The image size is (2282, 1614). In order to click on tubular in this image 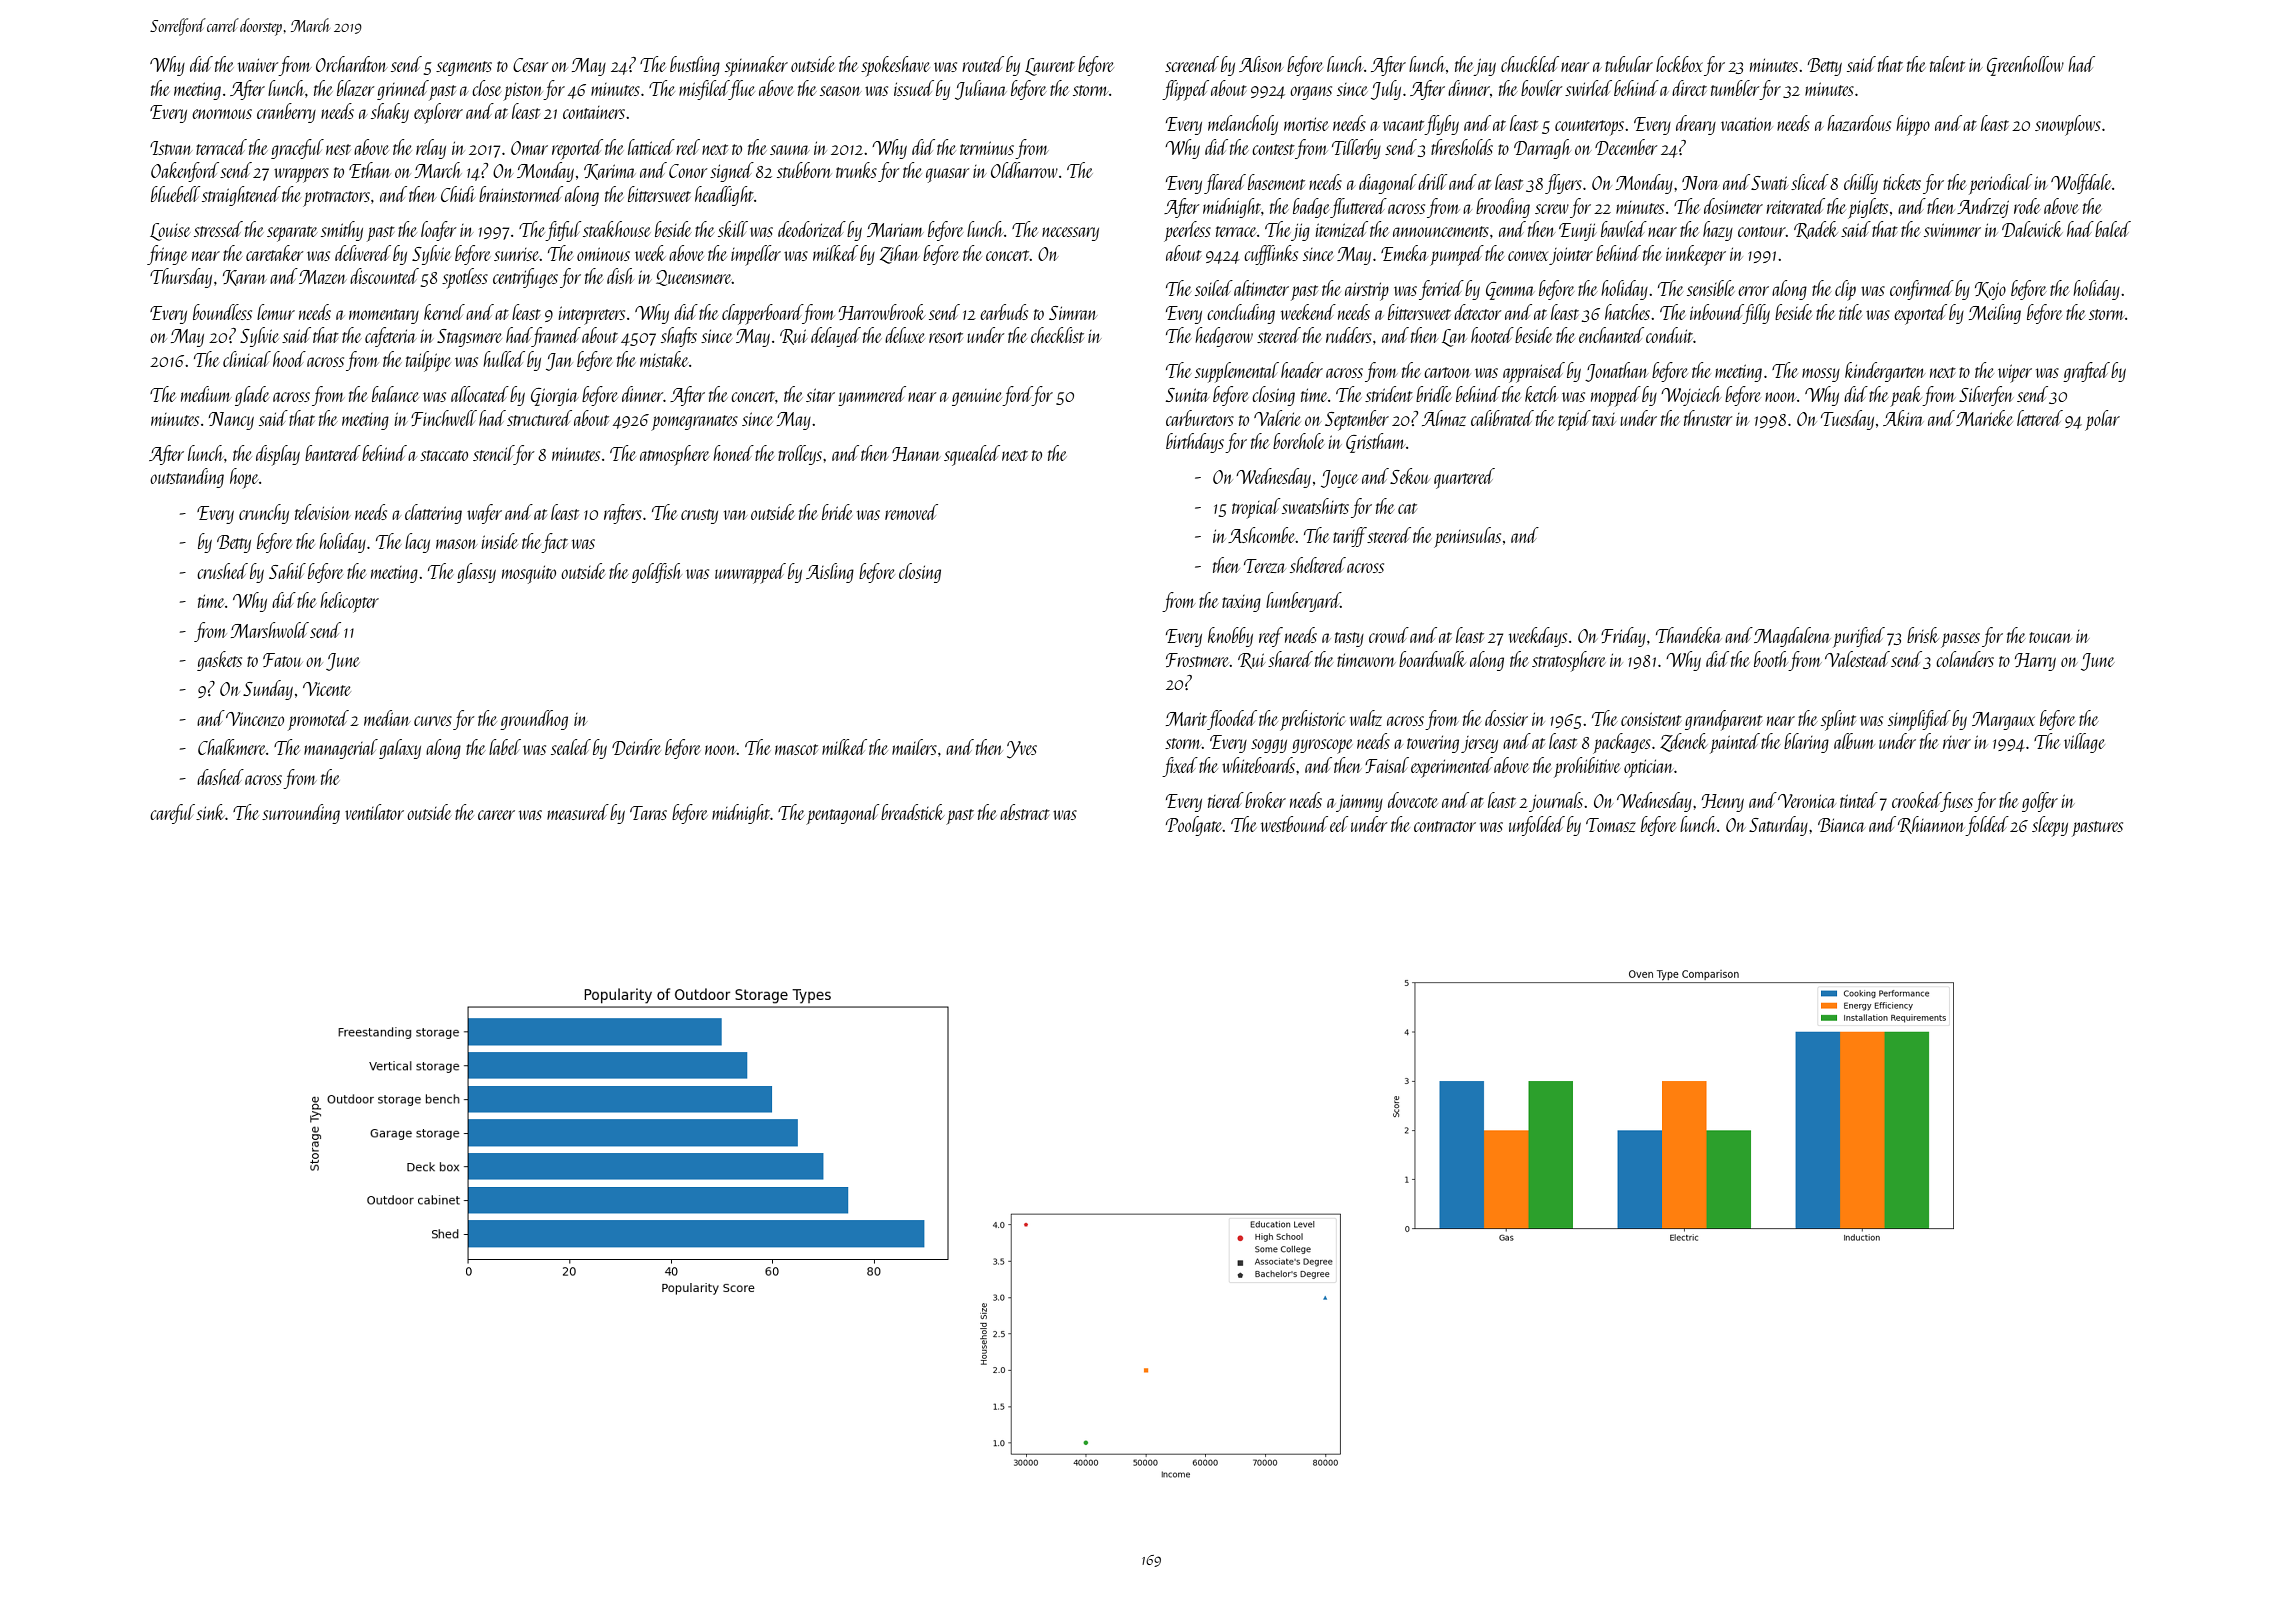, I will do `click(1629, 64)`.
